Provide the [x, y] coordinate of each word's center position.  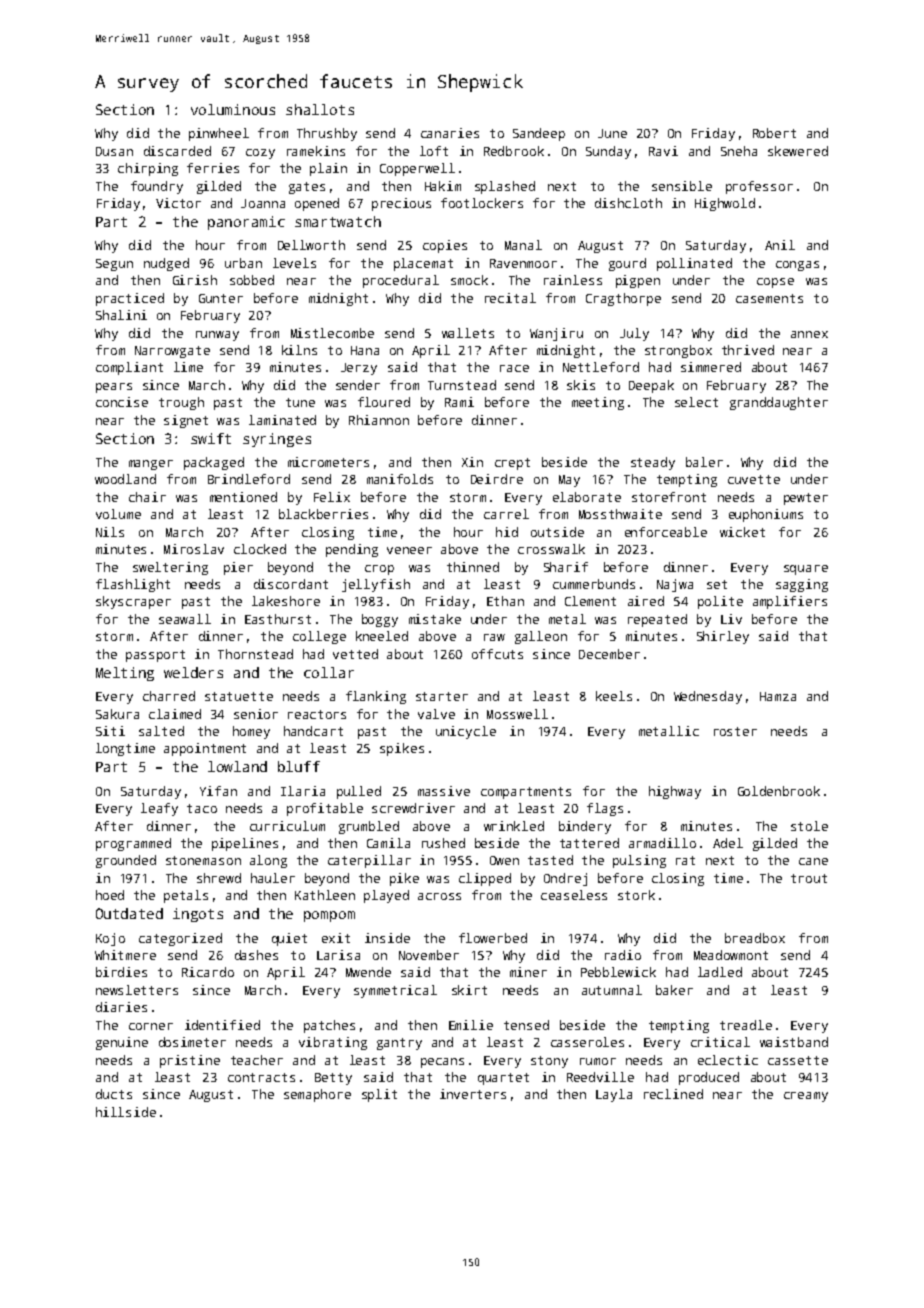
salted [161, 731]
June [612, 133]
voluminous [233, 109]
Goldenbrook [779, 791]
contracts [261, 1077]
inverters [473, 1094]
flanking [376, 697]
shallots [320, 109]
